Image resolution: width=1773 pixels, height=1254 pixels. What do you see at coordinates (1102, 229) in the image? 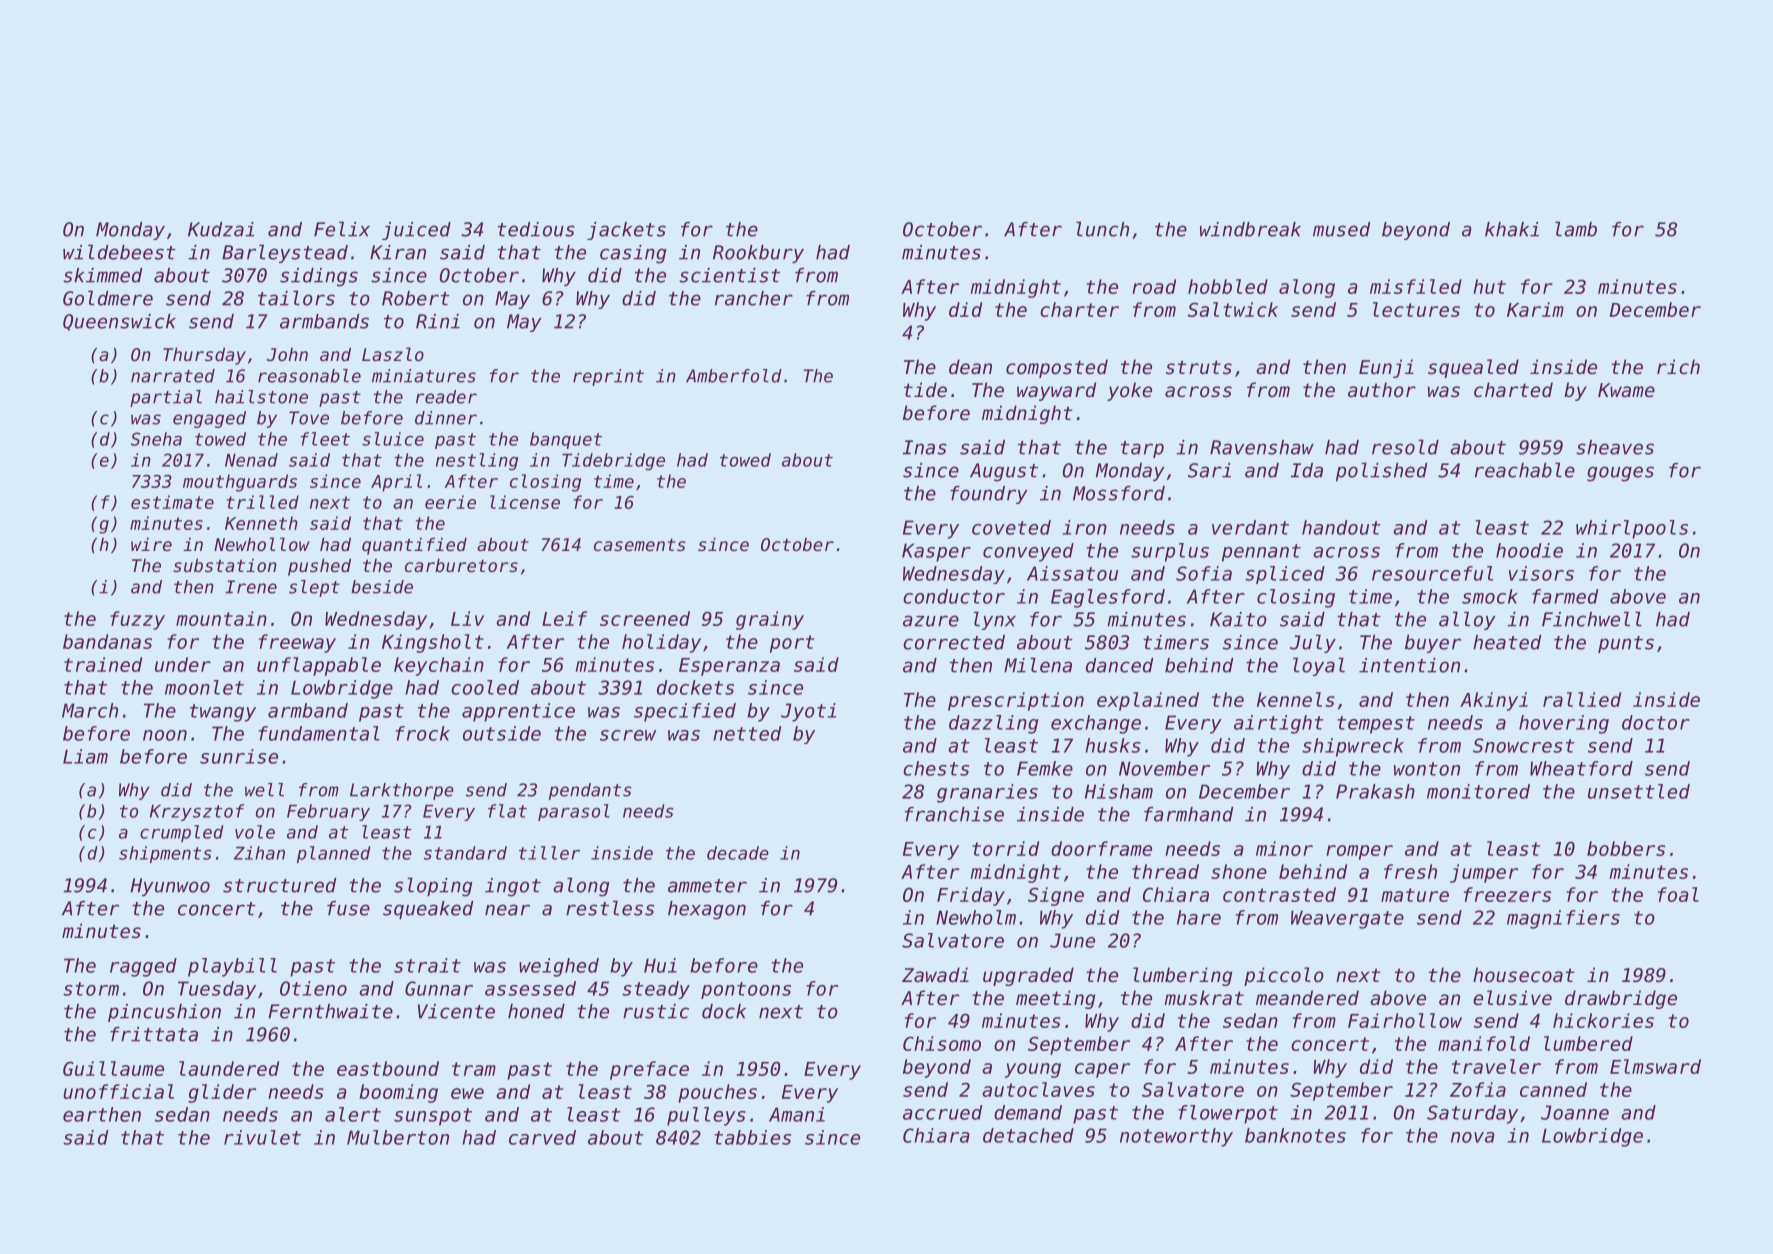
I see `lunch` at bounding box center [1102, 229].
